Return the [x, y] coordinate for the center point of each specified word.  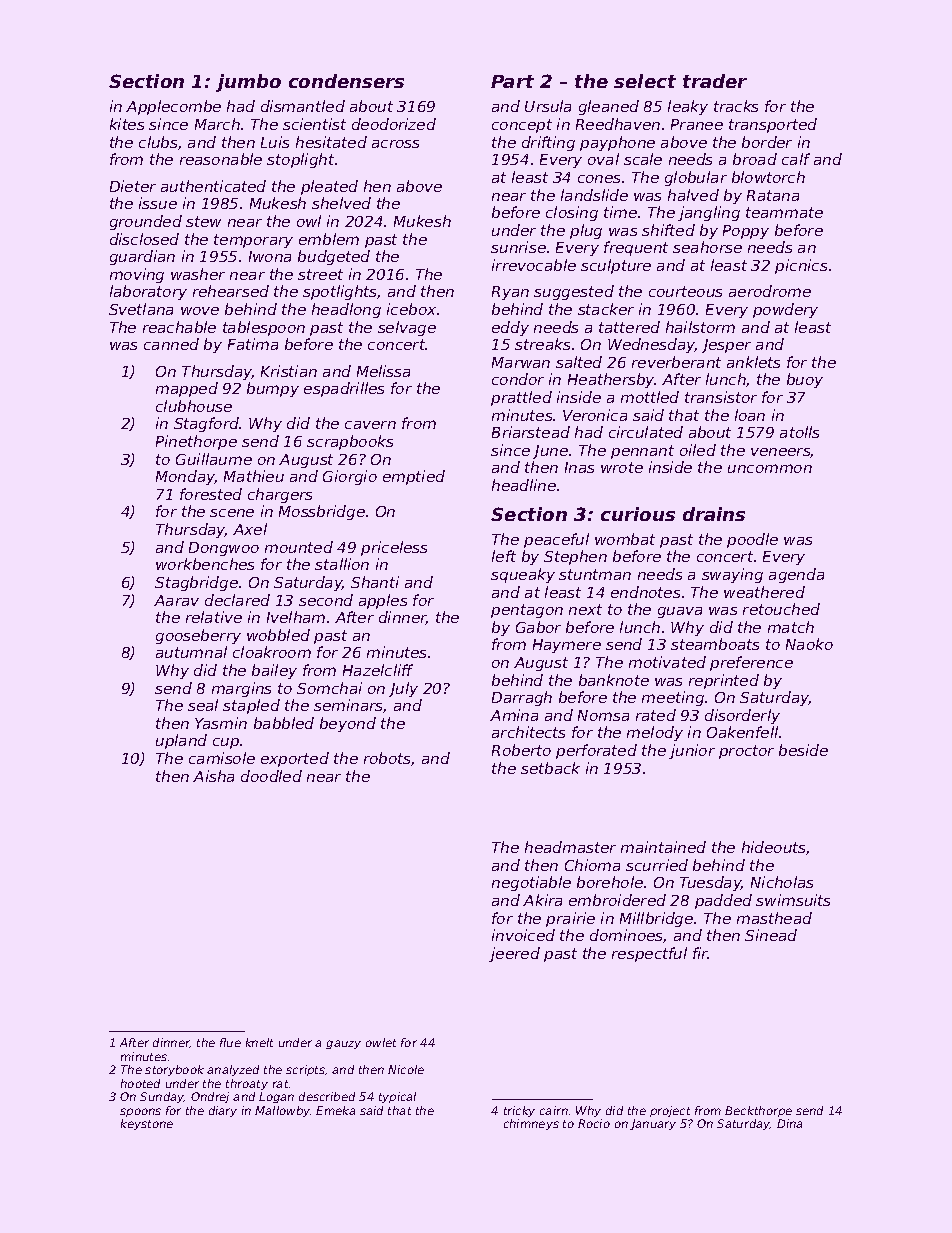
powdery [785, 310]
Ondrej [210, 1097]
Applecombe [173, 107]
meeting [673, 698]
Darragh [522, 698]
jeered [514, 954]
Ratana [773, 195]
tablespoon [264, 328]
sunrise [518, 247]
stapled [251, 706]
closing [572, 213]
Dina [789, 1123]
